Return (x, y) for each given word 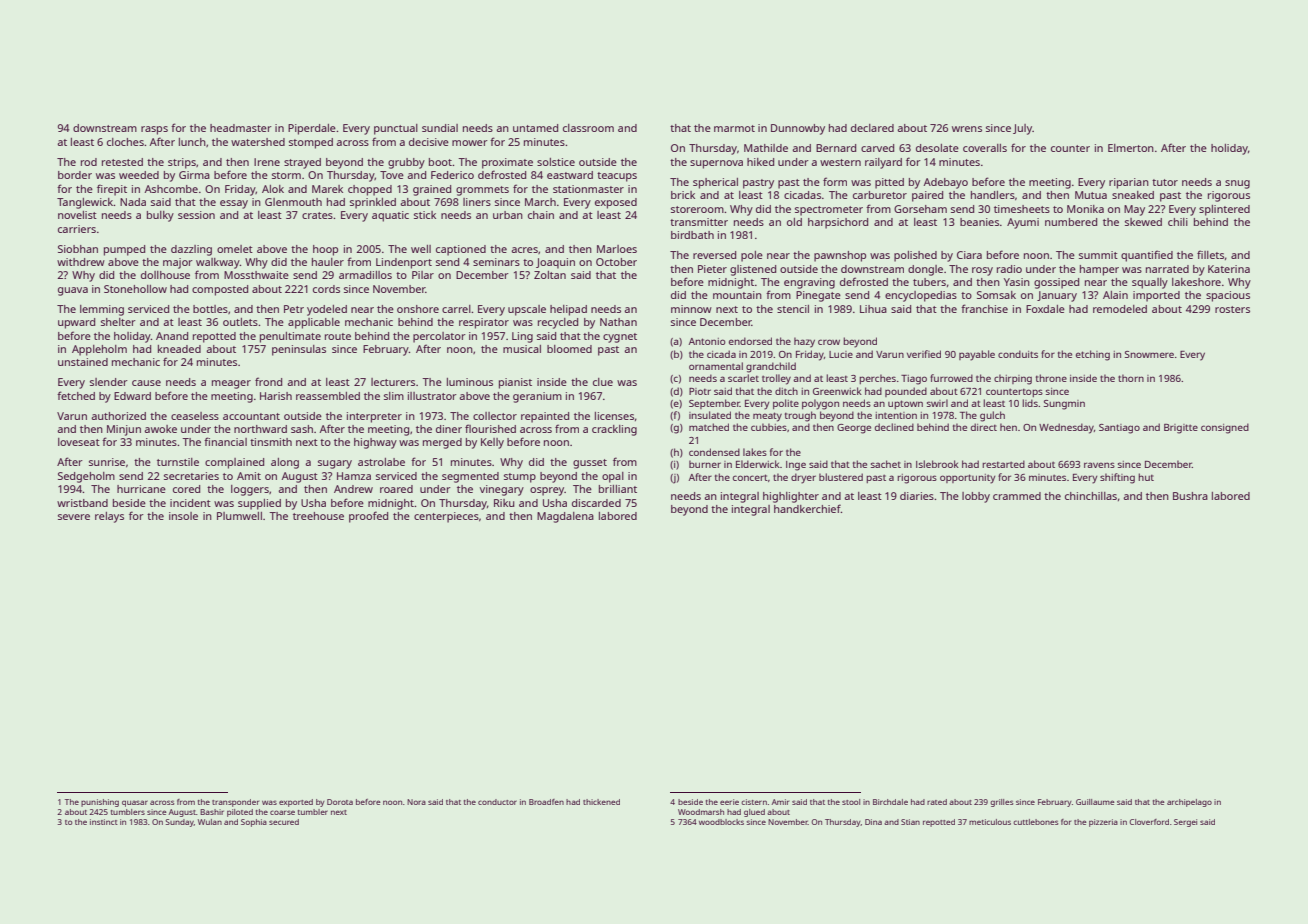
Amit (249, 476)
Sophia (254, 823)
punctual (396, 129)
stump (520, 478)
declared (872, 128)
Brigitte (1181, 429)
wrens (967, 129)
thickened (601, 802)
